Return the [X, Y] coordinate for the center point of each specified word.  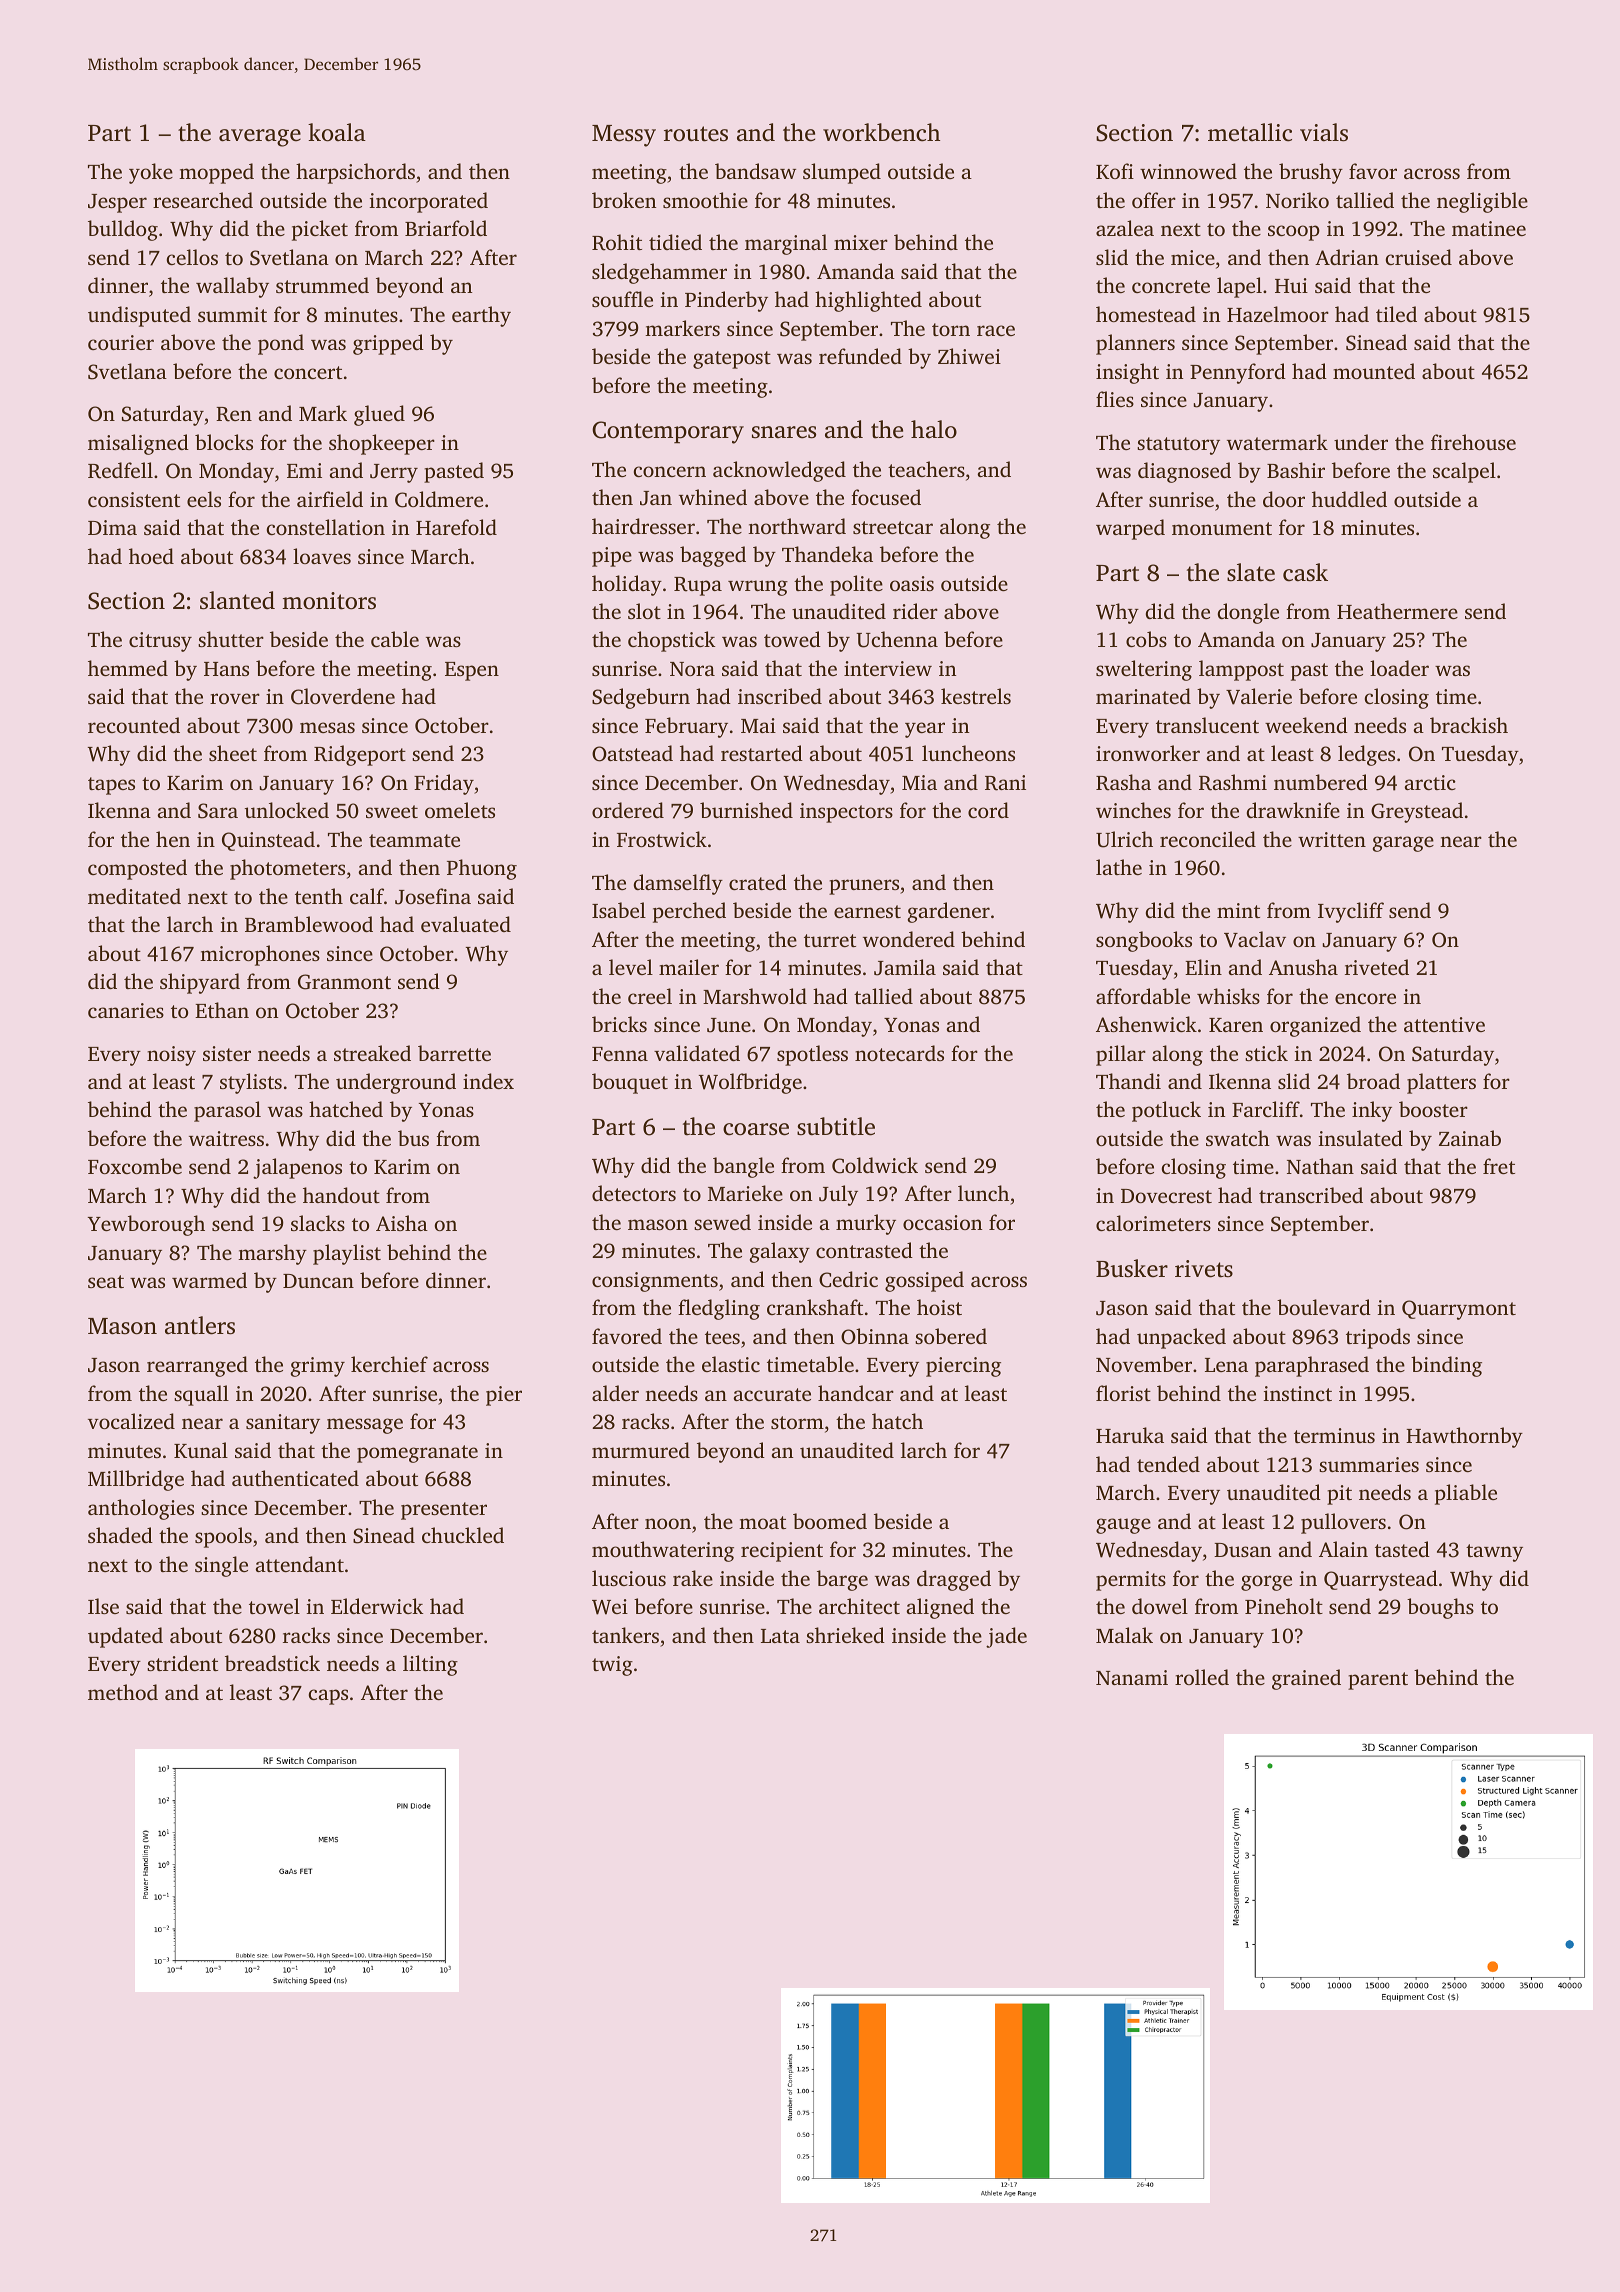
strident [182, 1663]
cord [988, 810]
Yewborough [146, 1225]
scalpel [1464, 472]
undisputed [139, 316]
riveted [1377, 967]
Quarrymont [1459, 1310]
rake [693, 1578]
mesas [327, 727]
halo [934, 429]
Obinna [875, 1336]
